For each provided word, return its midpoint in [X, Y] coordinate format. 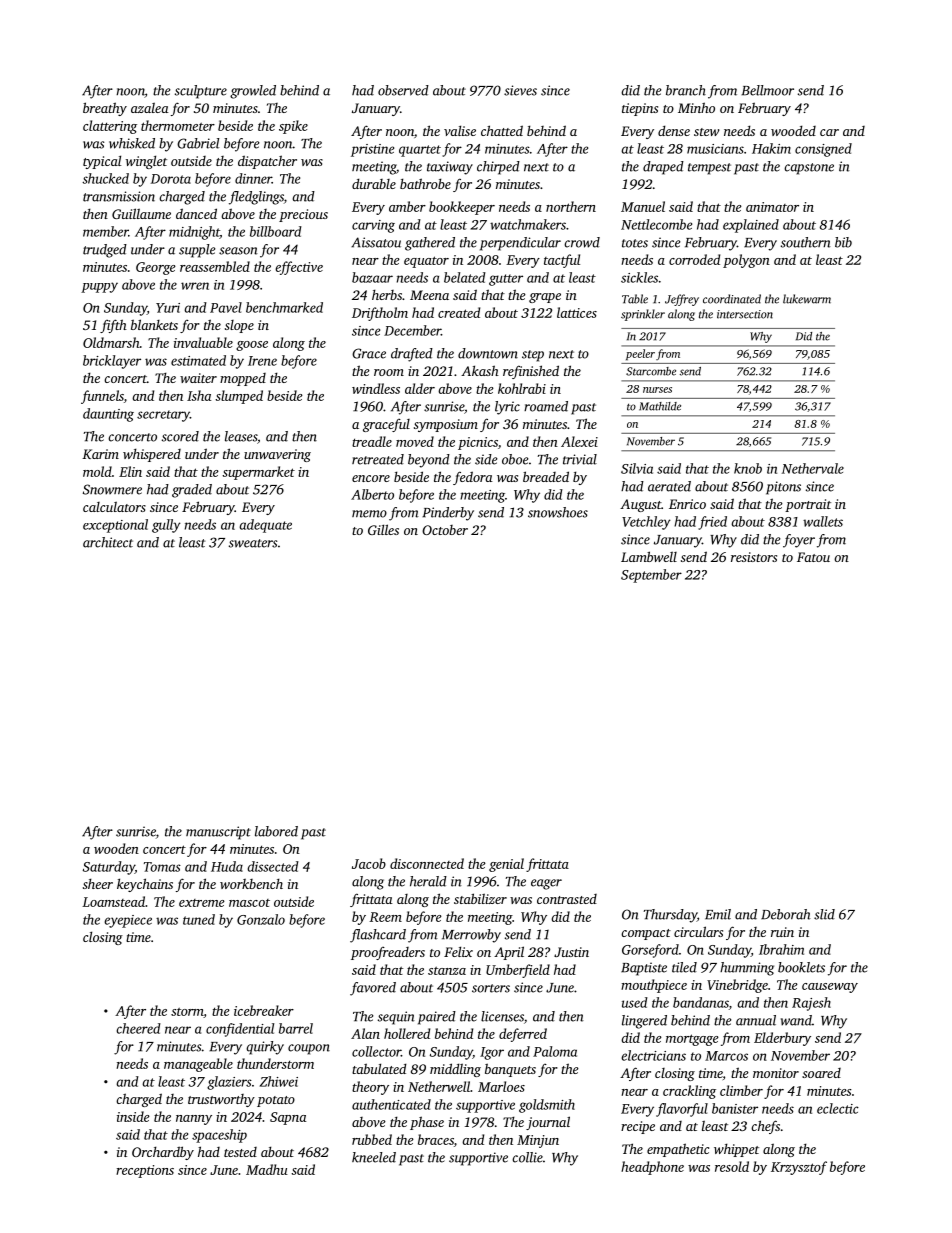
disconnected [427, 863]
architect [108, 542]
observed [403, 90]
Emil [718, 914]
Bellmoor [767, 90]
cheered [139, 1028]
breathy [105, 109]
